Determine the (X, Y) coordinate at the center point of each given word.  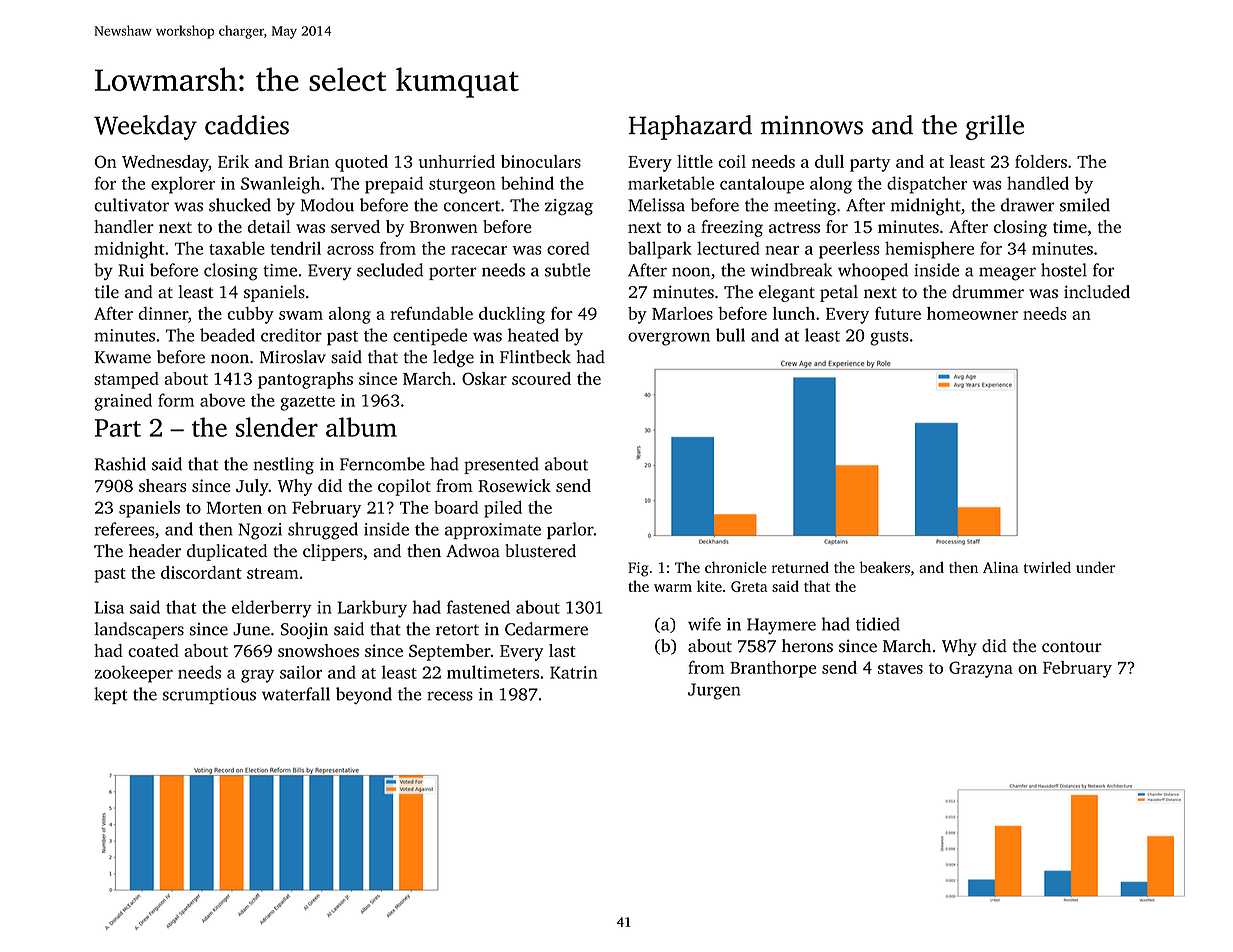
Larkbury (372, 609)
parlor (570, 530)
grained (123, 402)
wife (704, 624)
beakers (885, 567)
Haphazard (690, 127)
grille (995, 127)
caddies (247, 125)
